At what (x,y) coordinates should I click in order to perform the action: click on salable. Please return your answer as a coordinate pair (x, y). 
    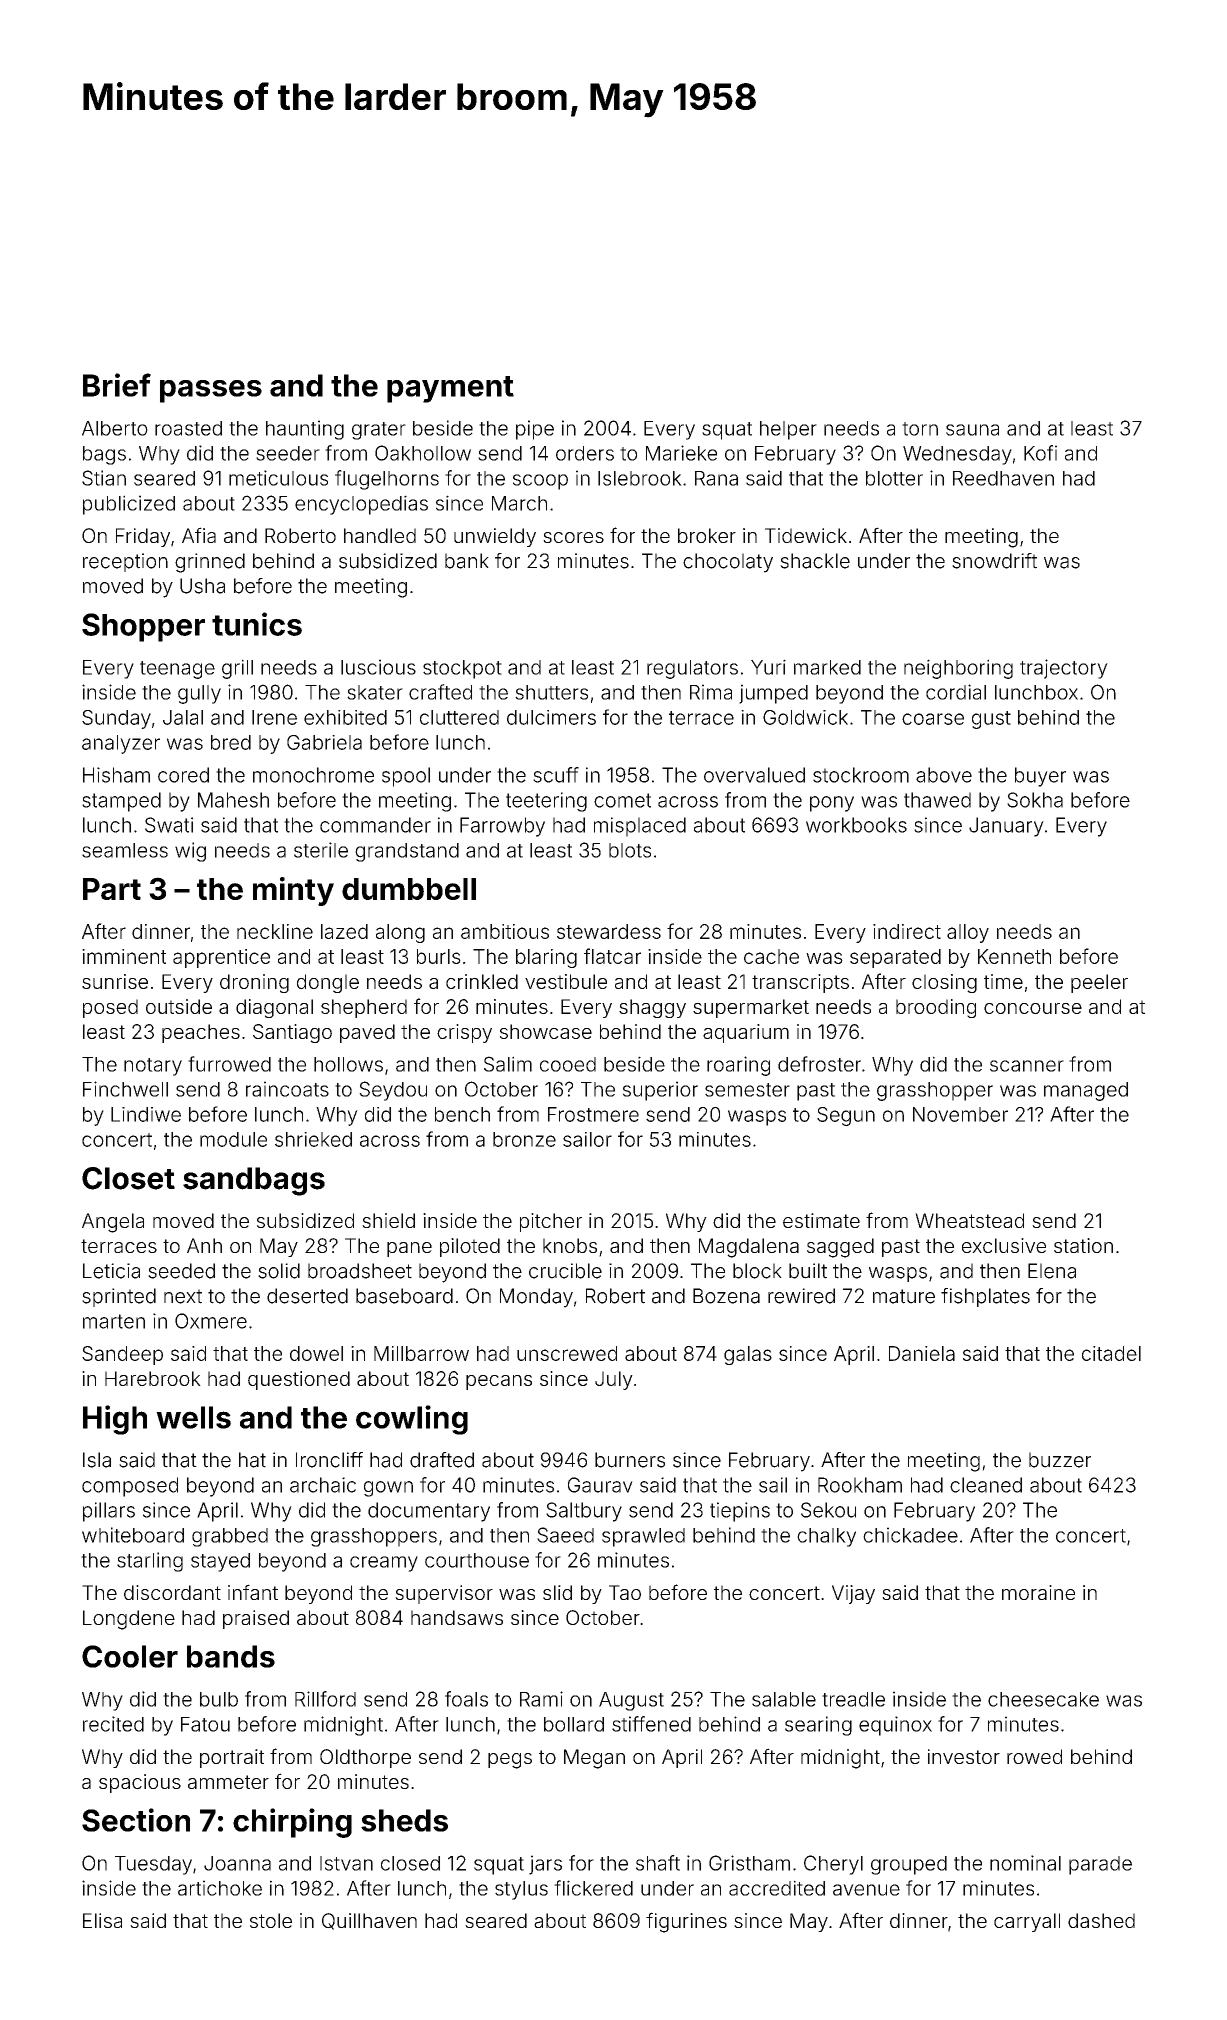
    Looking at the image, I should click on (784, 1699).
